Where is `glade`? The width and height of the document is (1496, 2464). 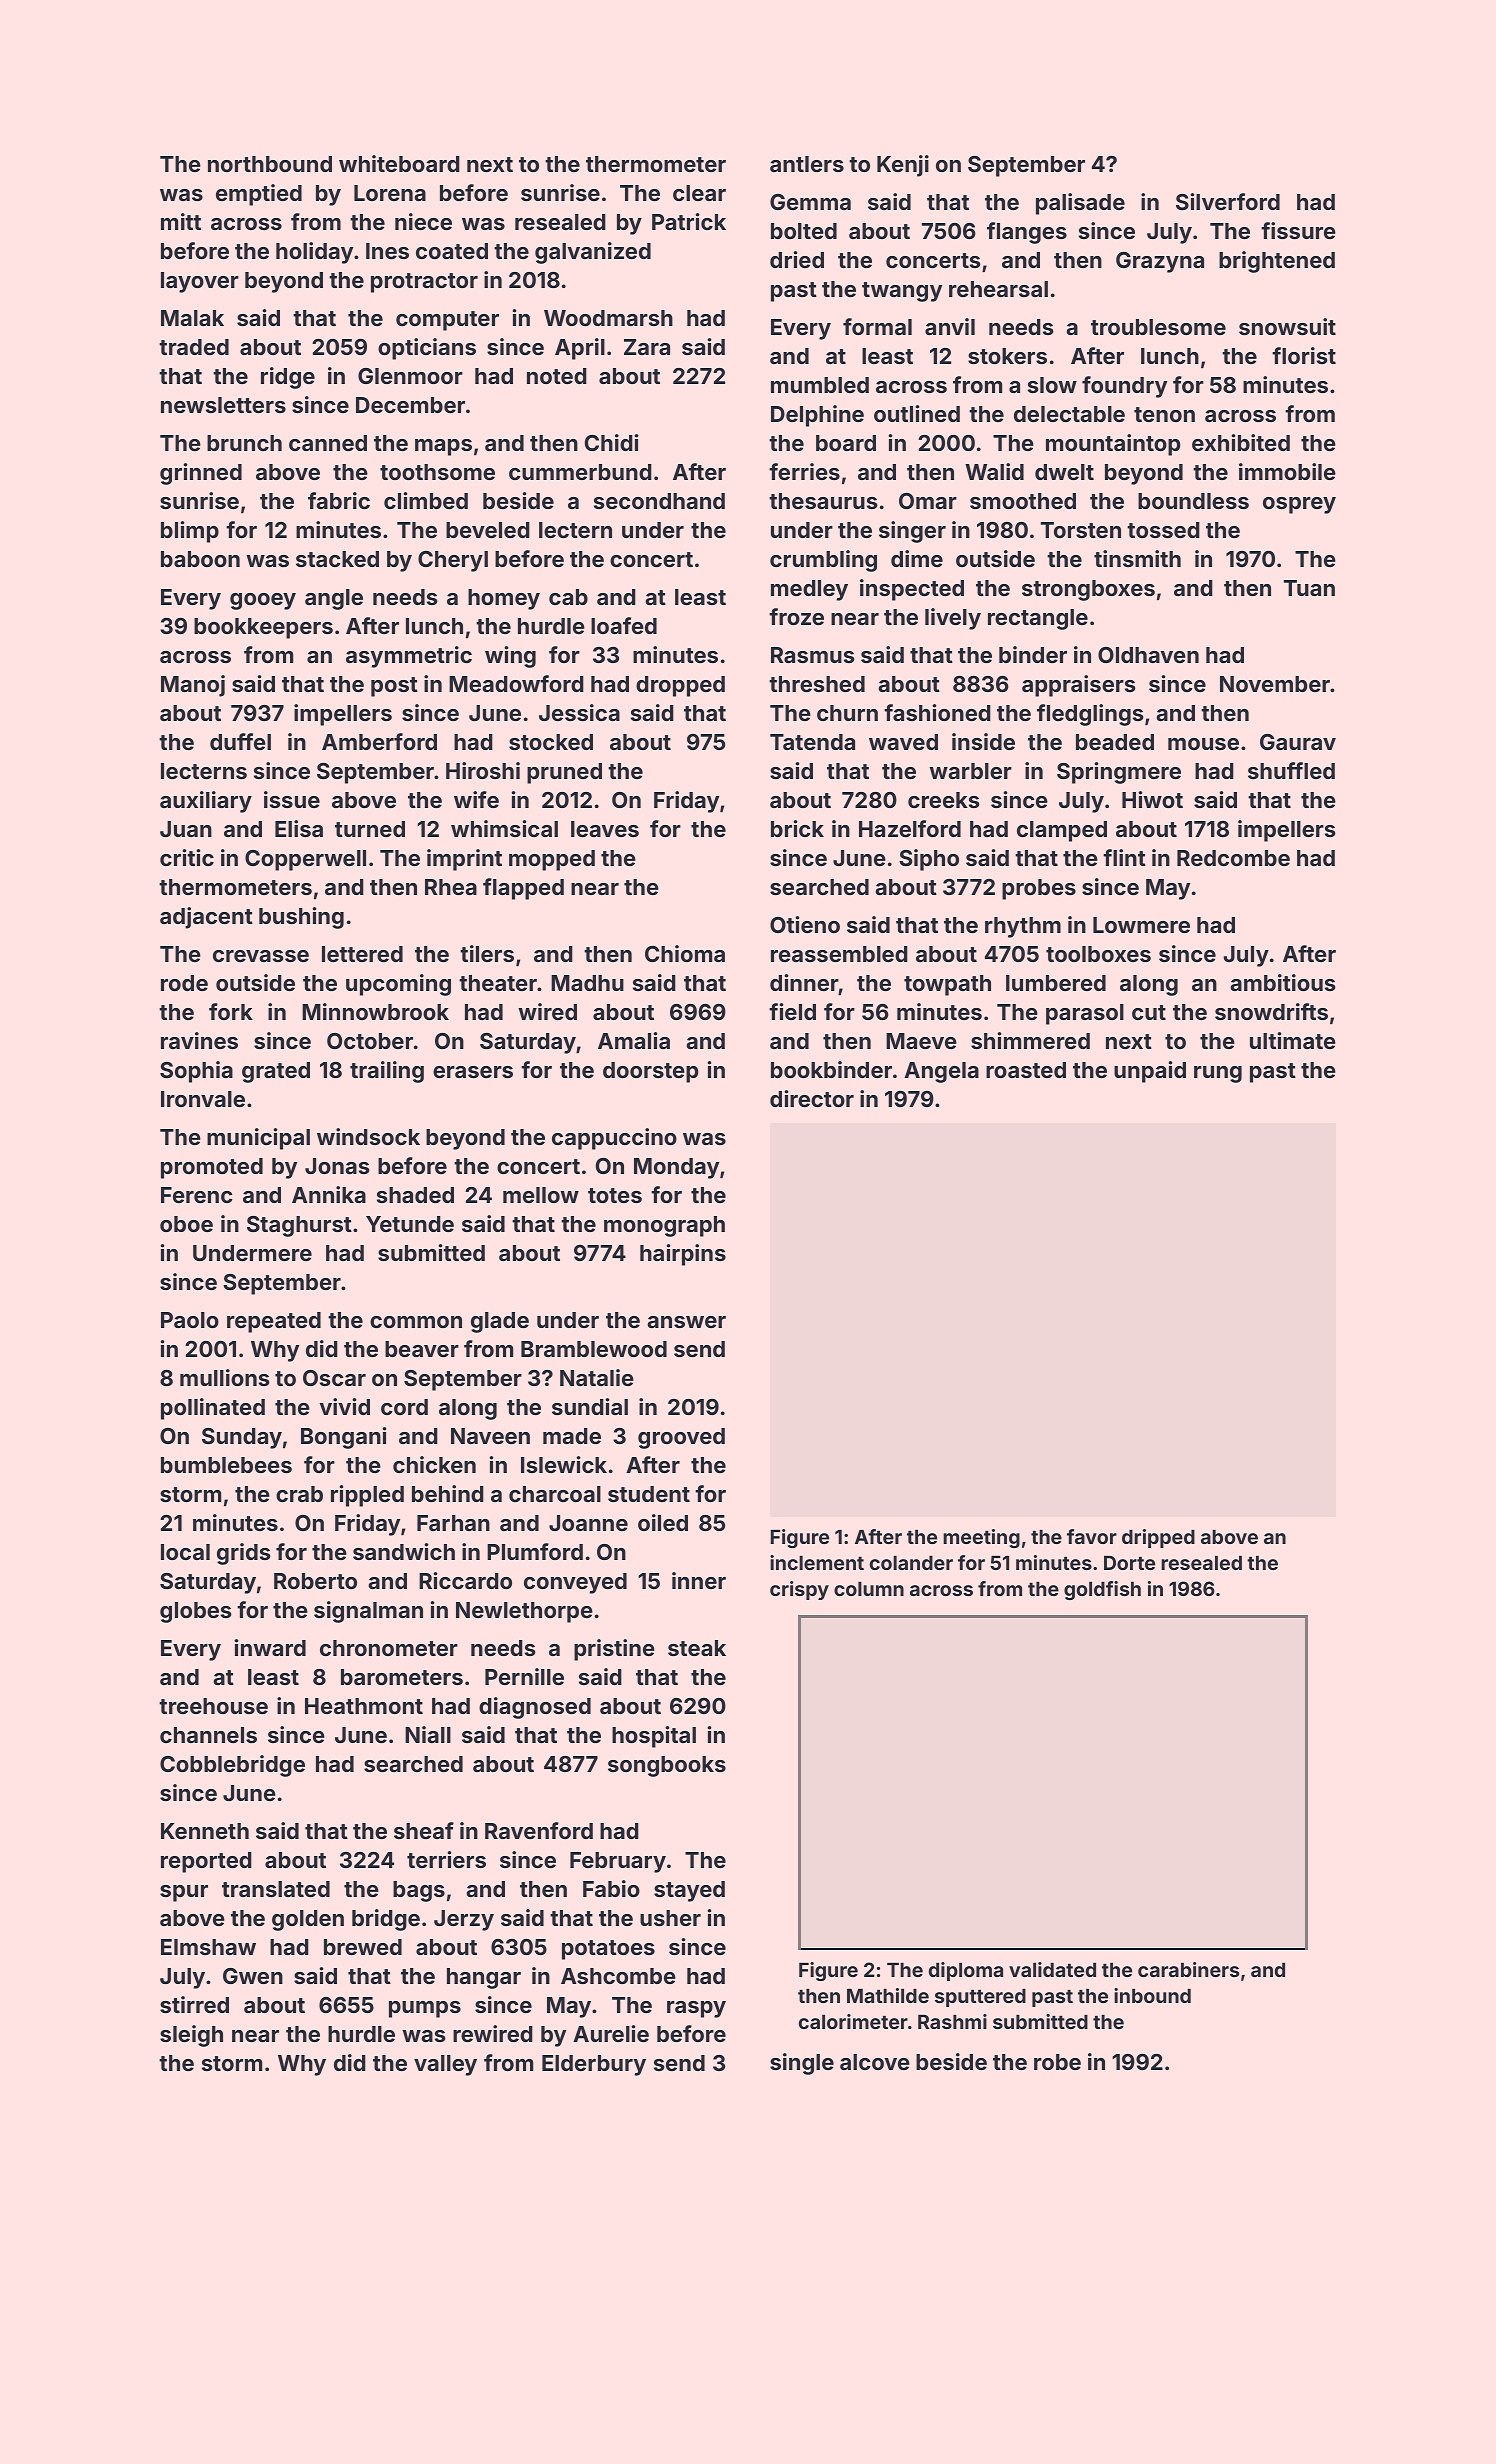 glade is located at coordinates (500, 1322).
